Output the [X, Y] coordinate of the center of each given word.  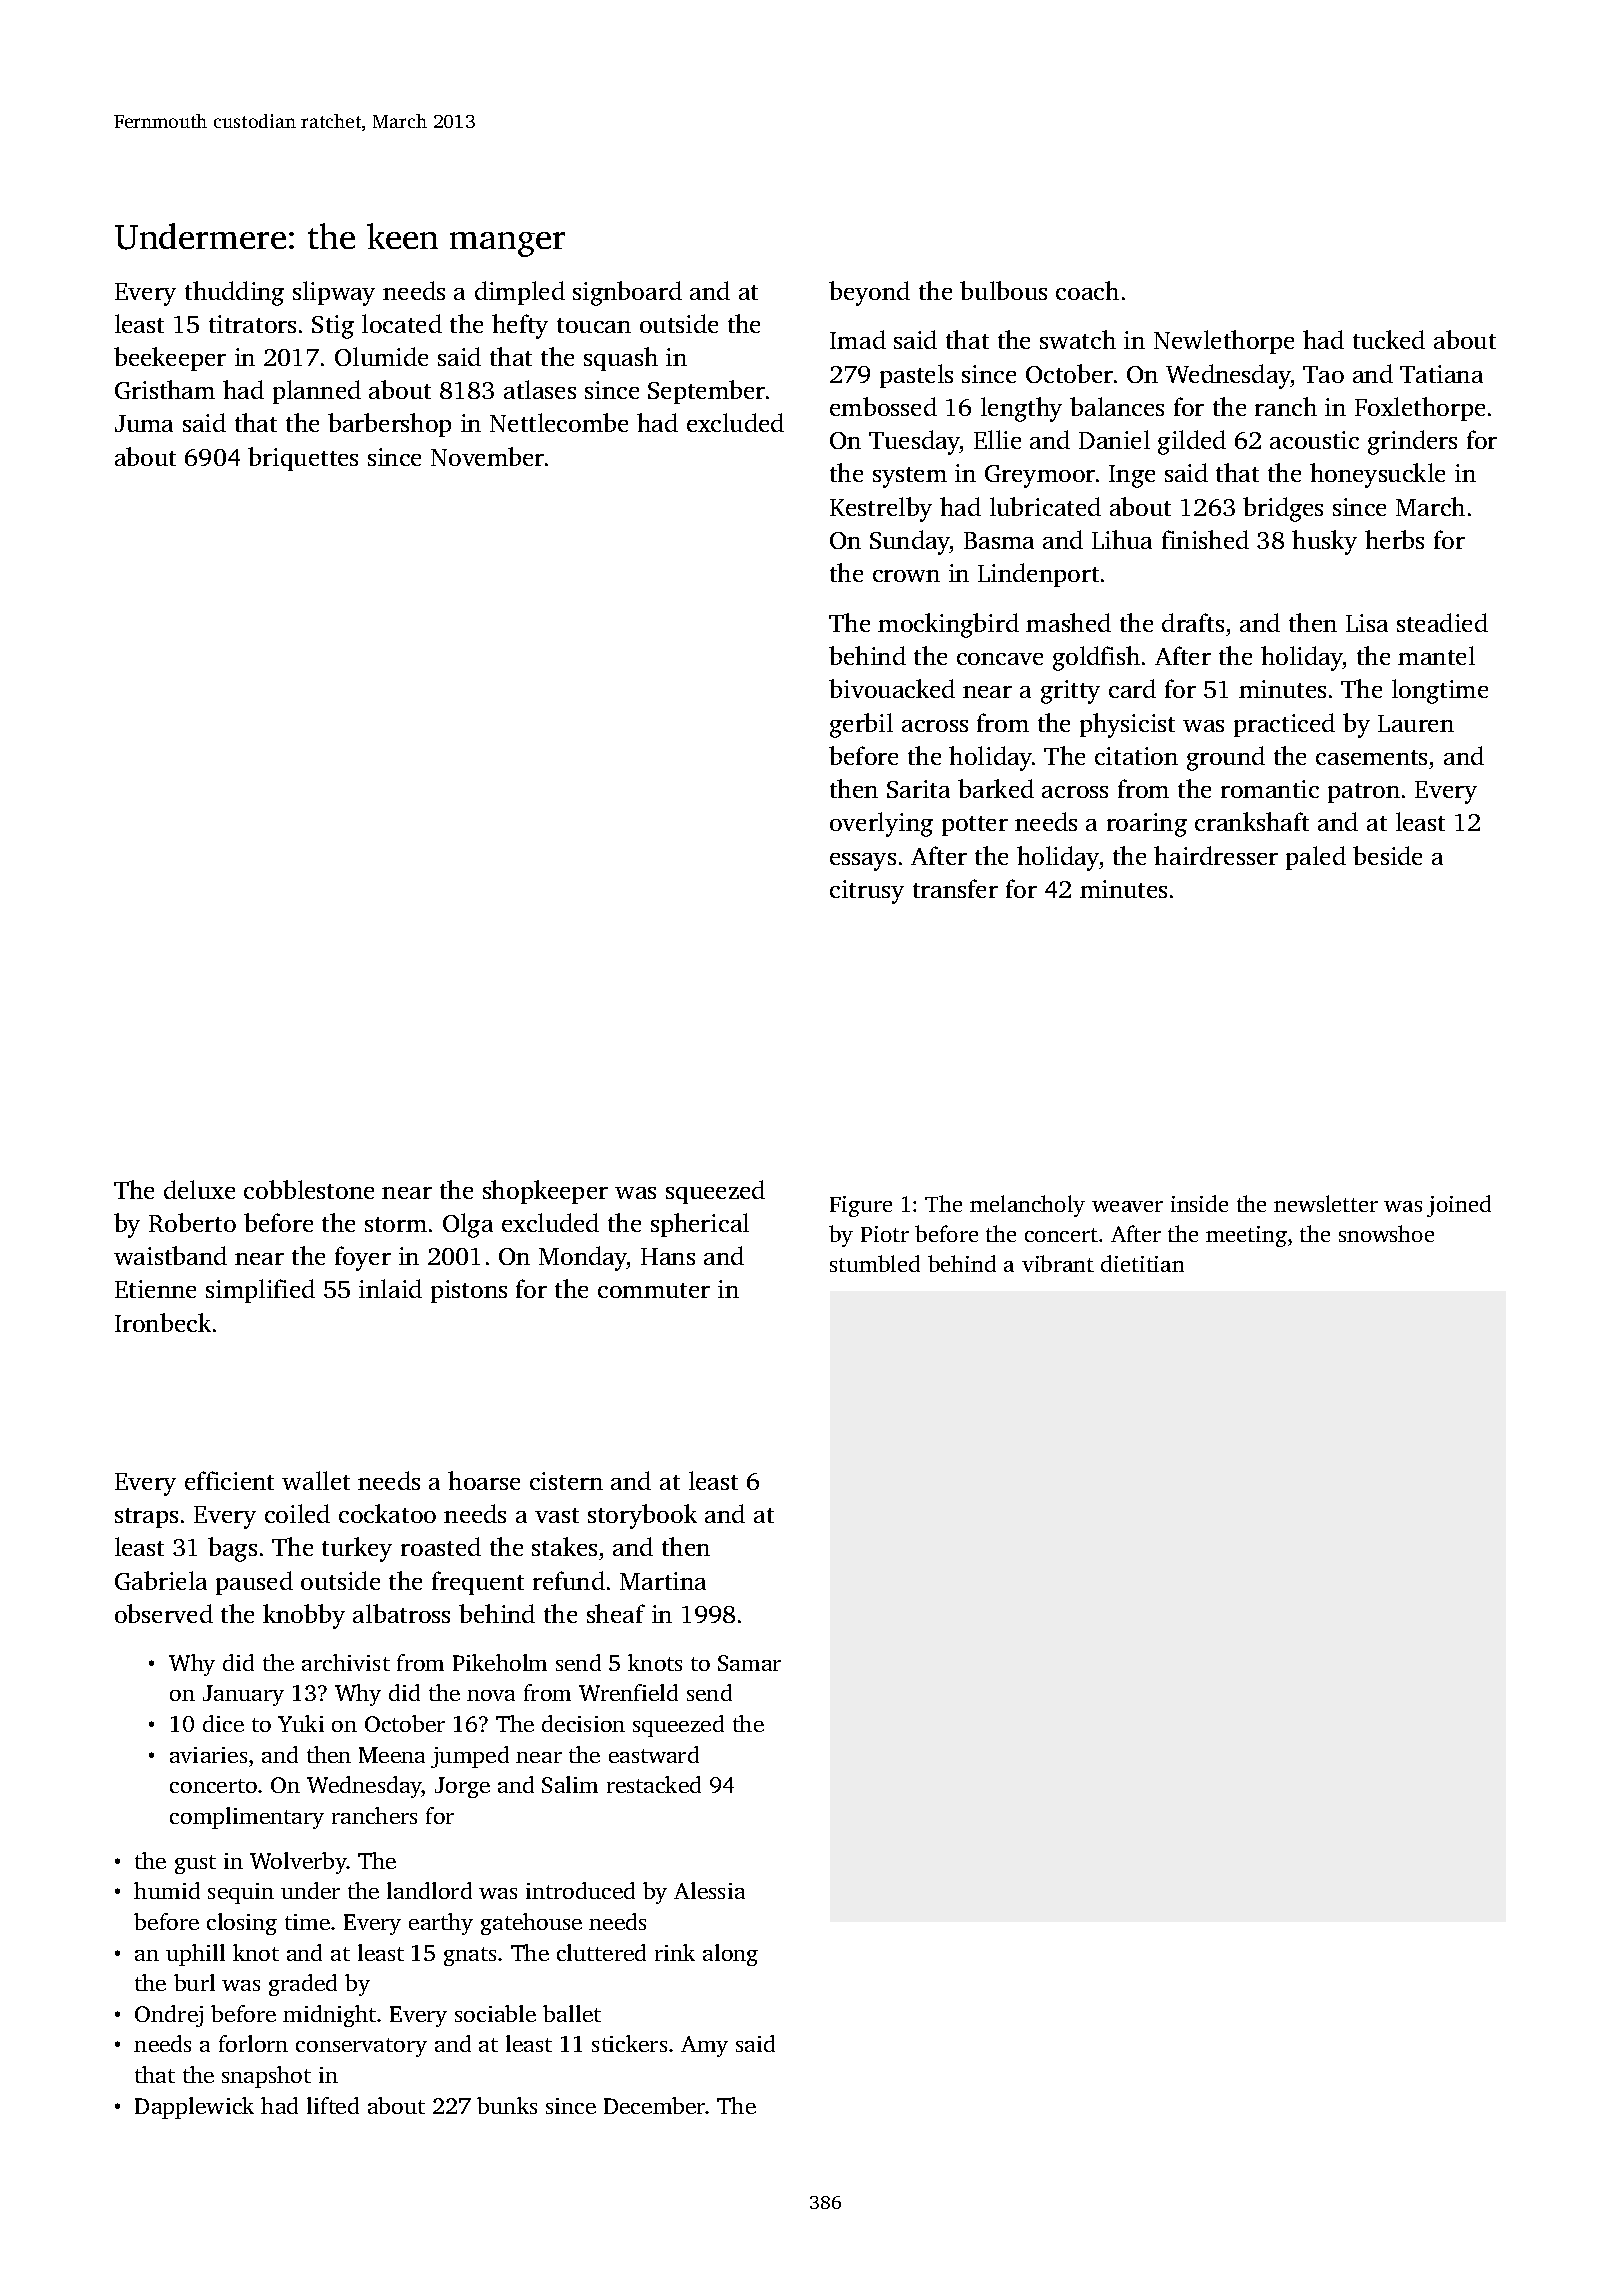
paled [1316, 858]
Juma [144, 423]
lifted [333, 2105]
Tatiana [1441, 374]
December [655, 2105]
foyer [363, 1258]
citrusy [867, 892]
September [706, 392]
